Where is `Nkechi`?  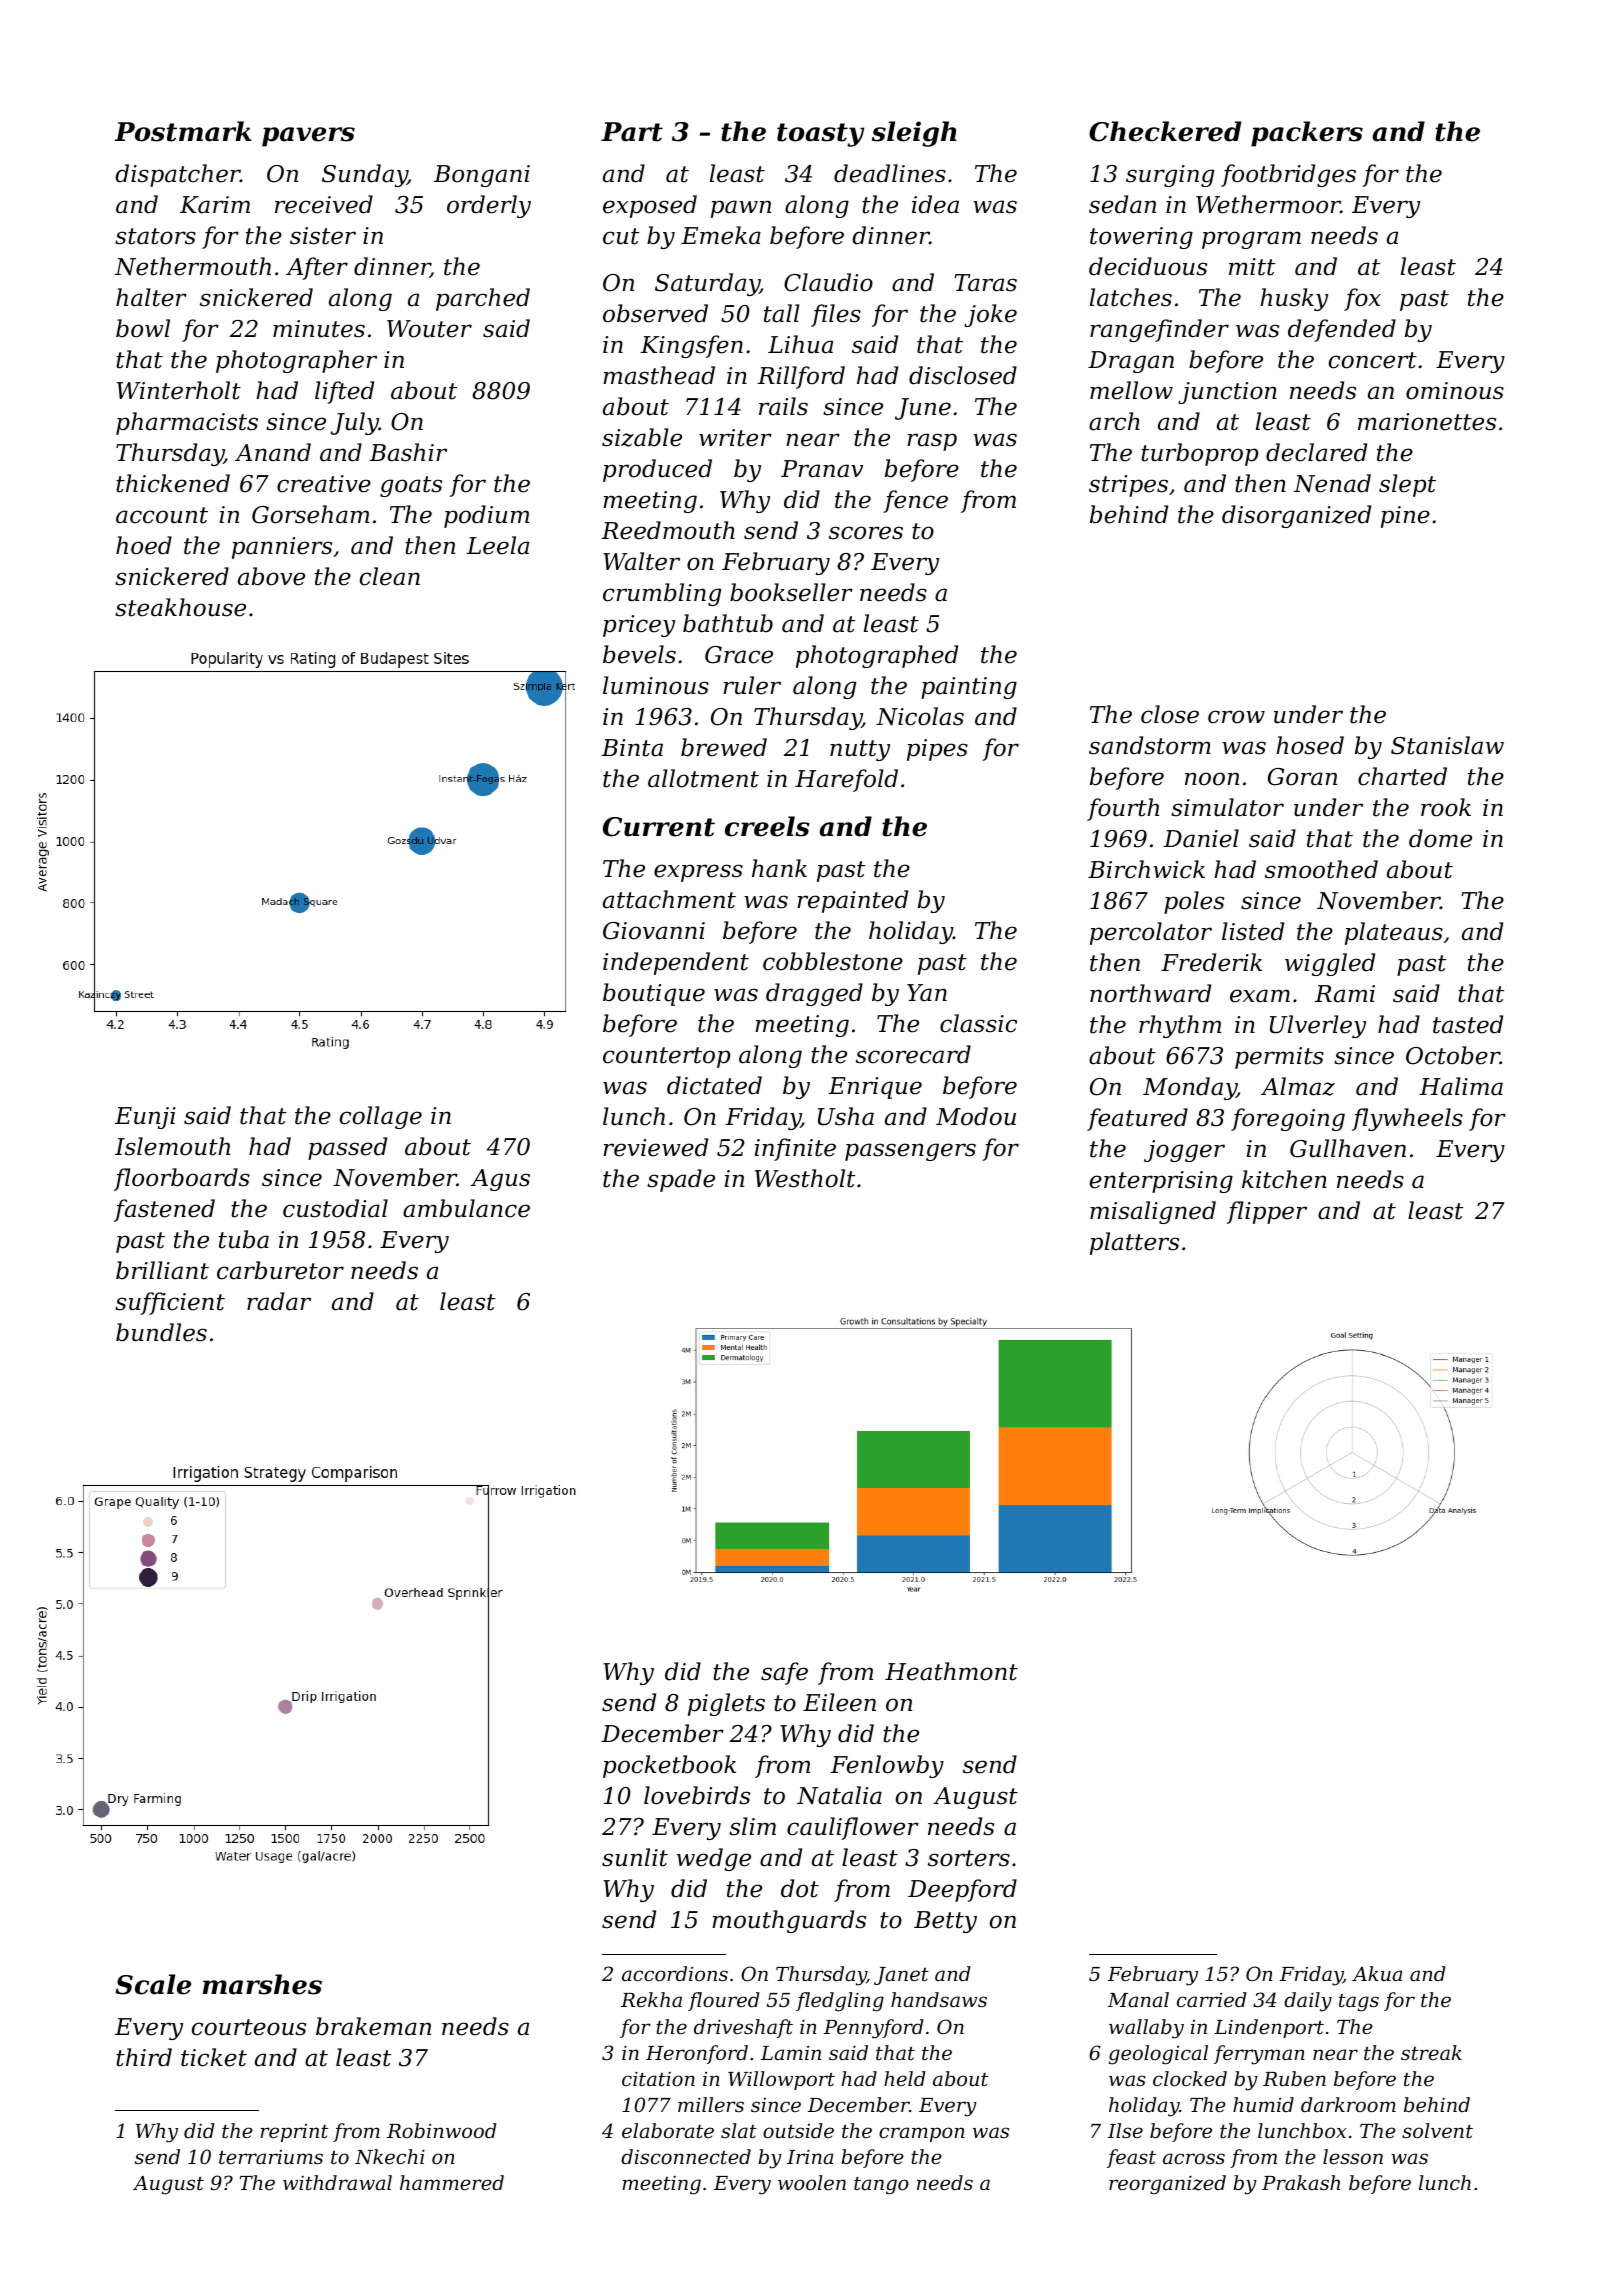 Nkechi is located at coordinates (390, 2156).
